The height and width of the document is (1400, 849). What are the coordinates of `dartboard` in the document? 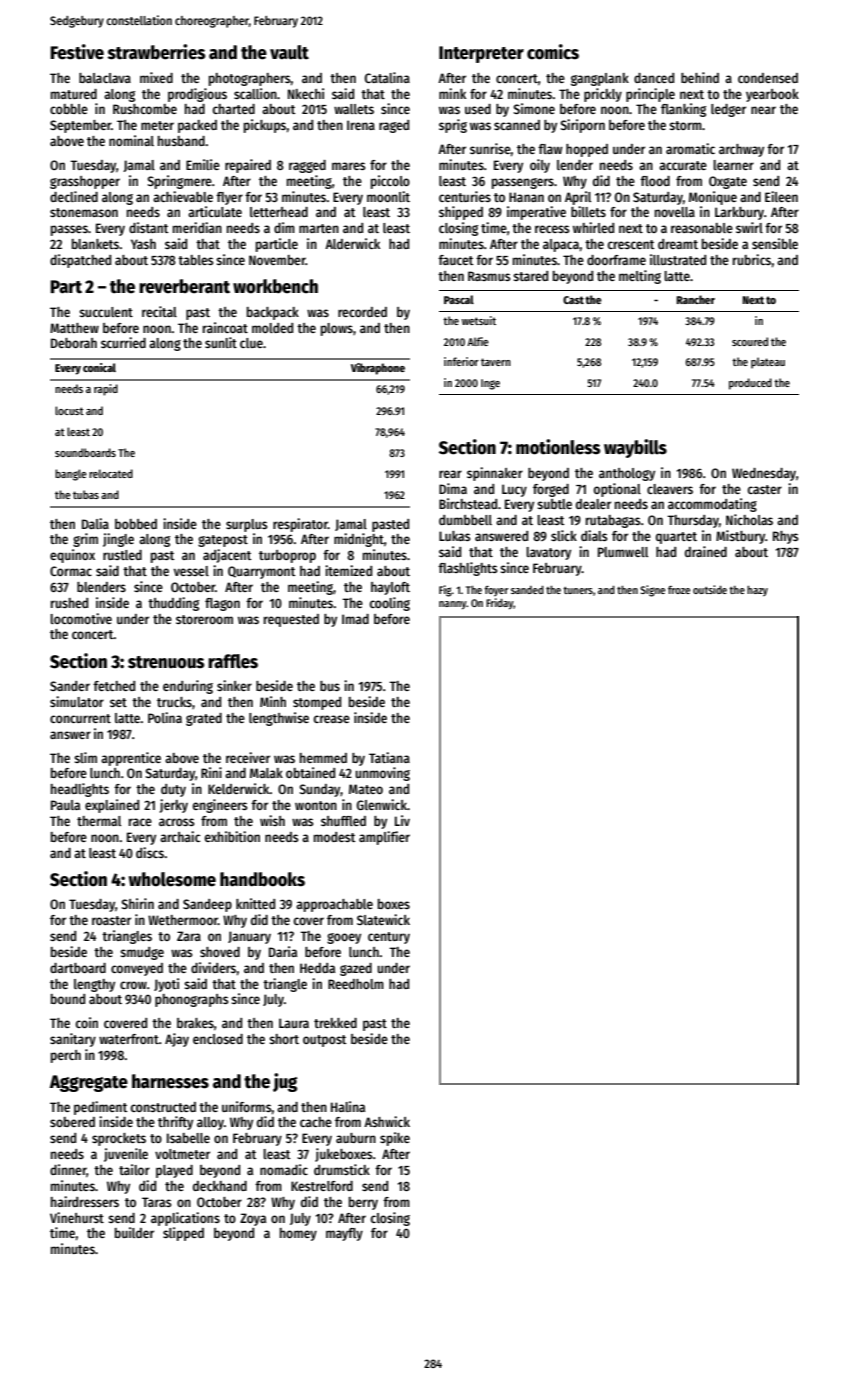 It's located at (78, 968).
